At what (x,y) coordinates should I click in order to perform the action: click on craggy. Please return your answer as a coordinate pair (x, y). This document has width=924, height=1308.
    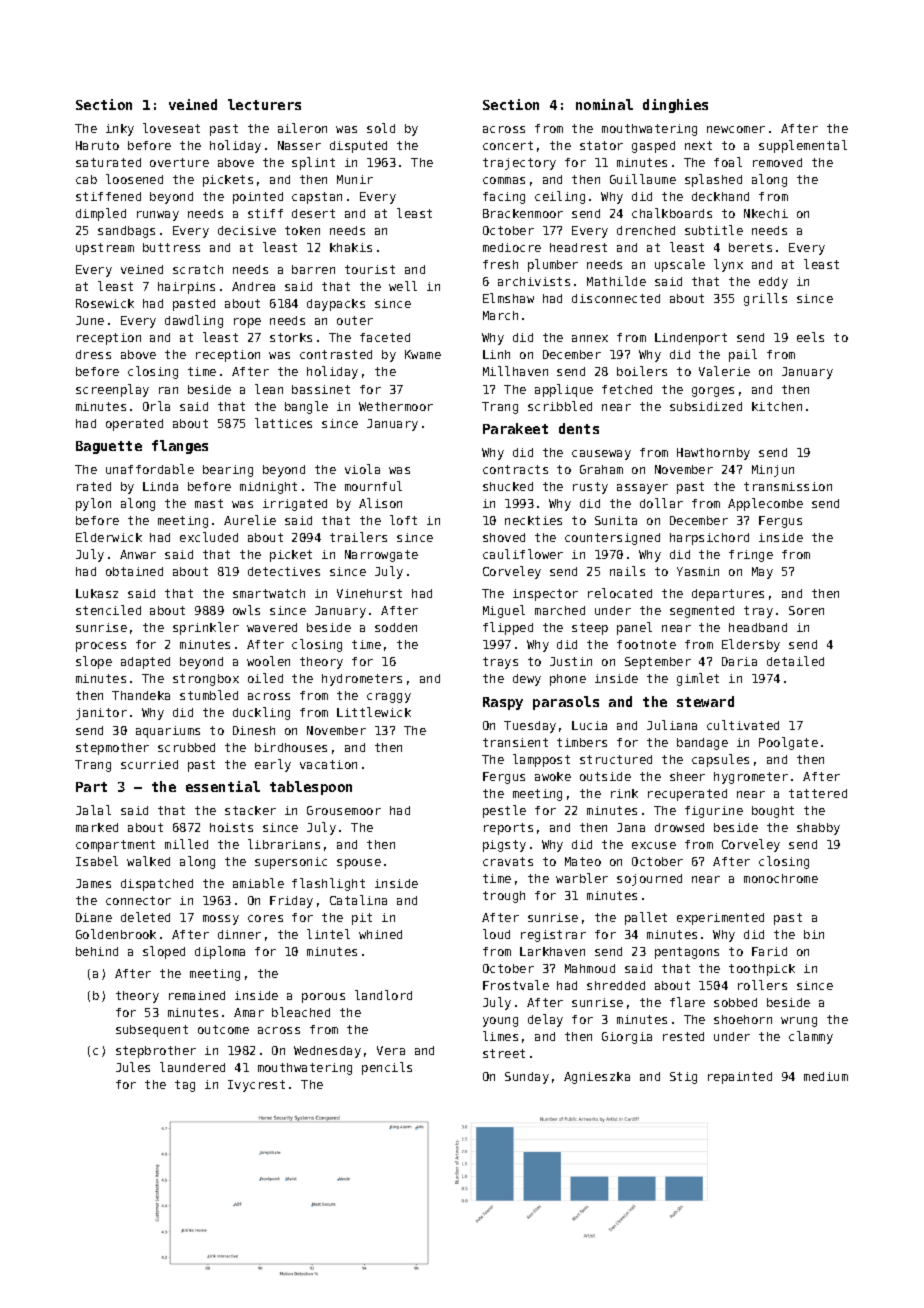
    Looking at the image, I should click on (389, 698).
